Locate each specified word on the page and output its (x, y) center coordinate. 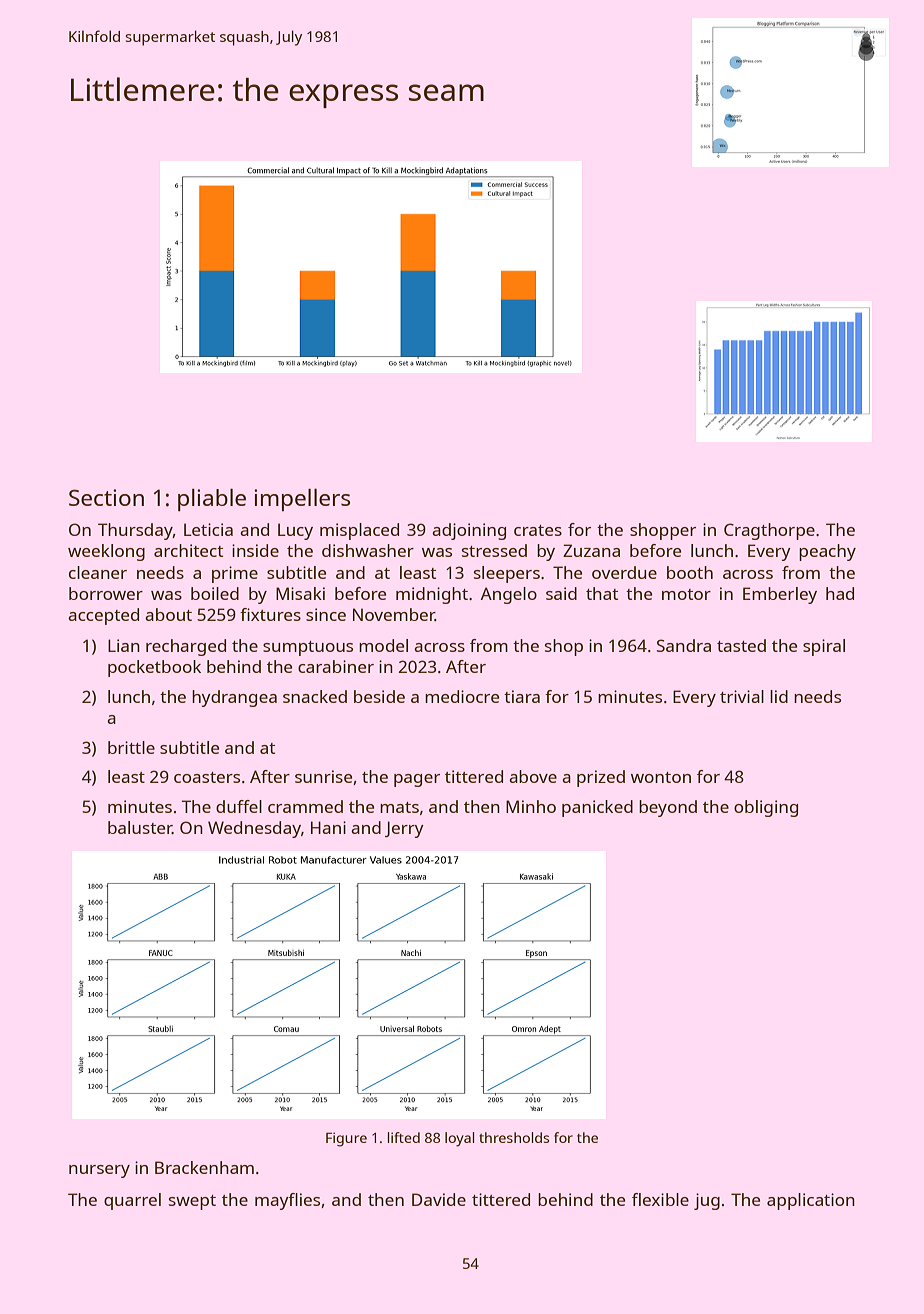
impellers (302, 500)
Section (106, 497)
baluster (140, 827)
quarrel (132, 1201)
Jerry (404, 829)
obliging (766, 808)
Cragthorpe (769, 531)
